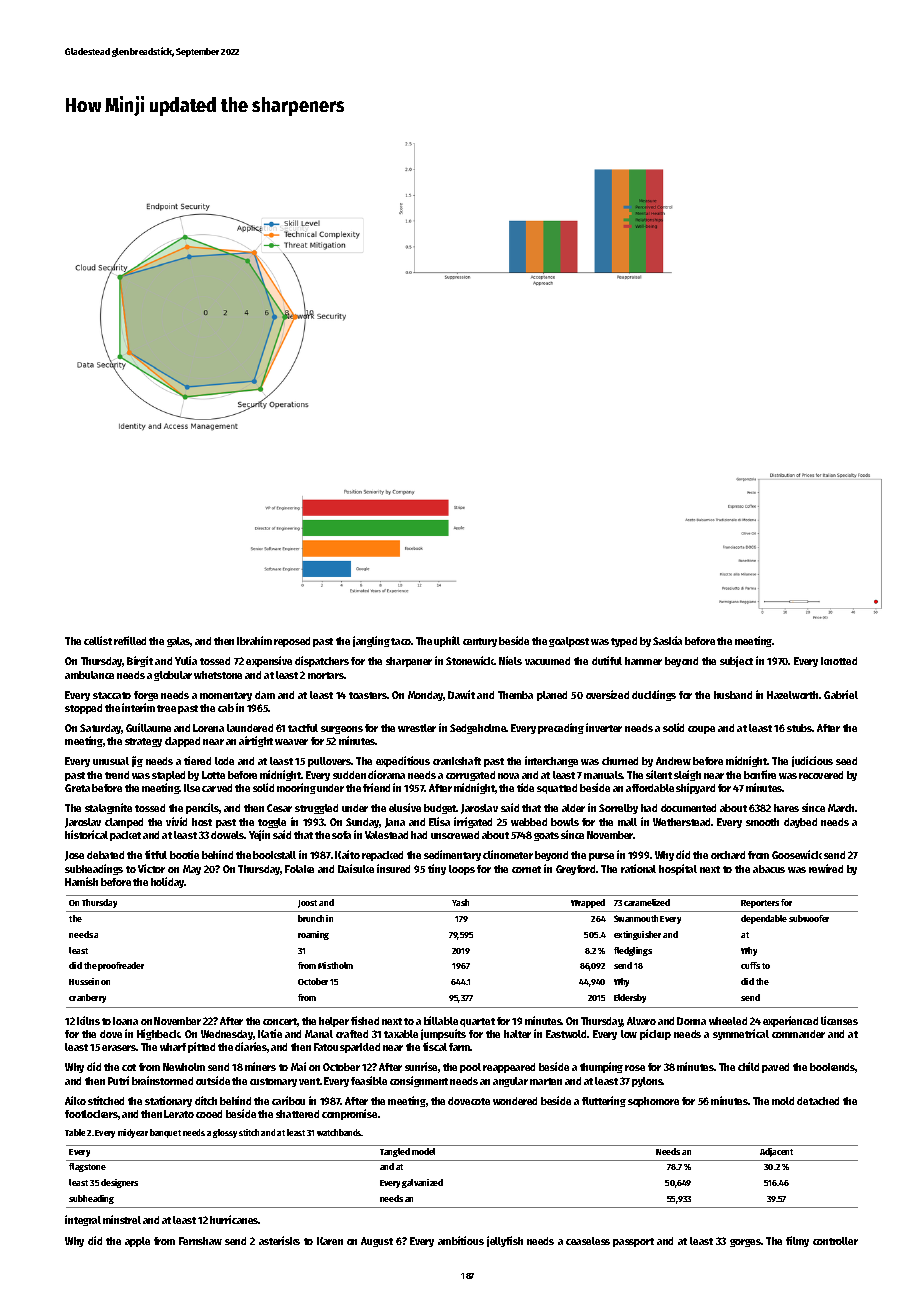  Describe the element at coordinates (360, 1048) in the screenshot. I see `sparkled` at that location.
